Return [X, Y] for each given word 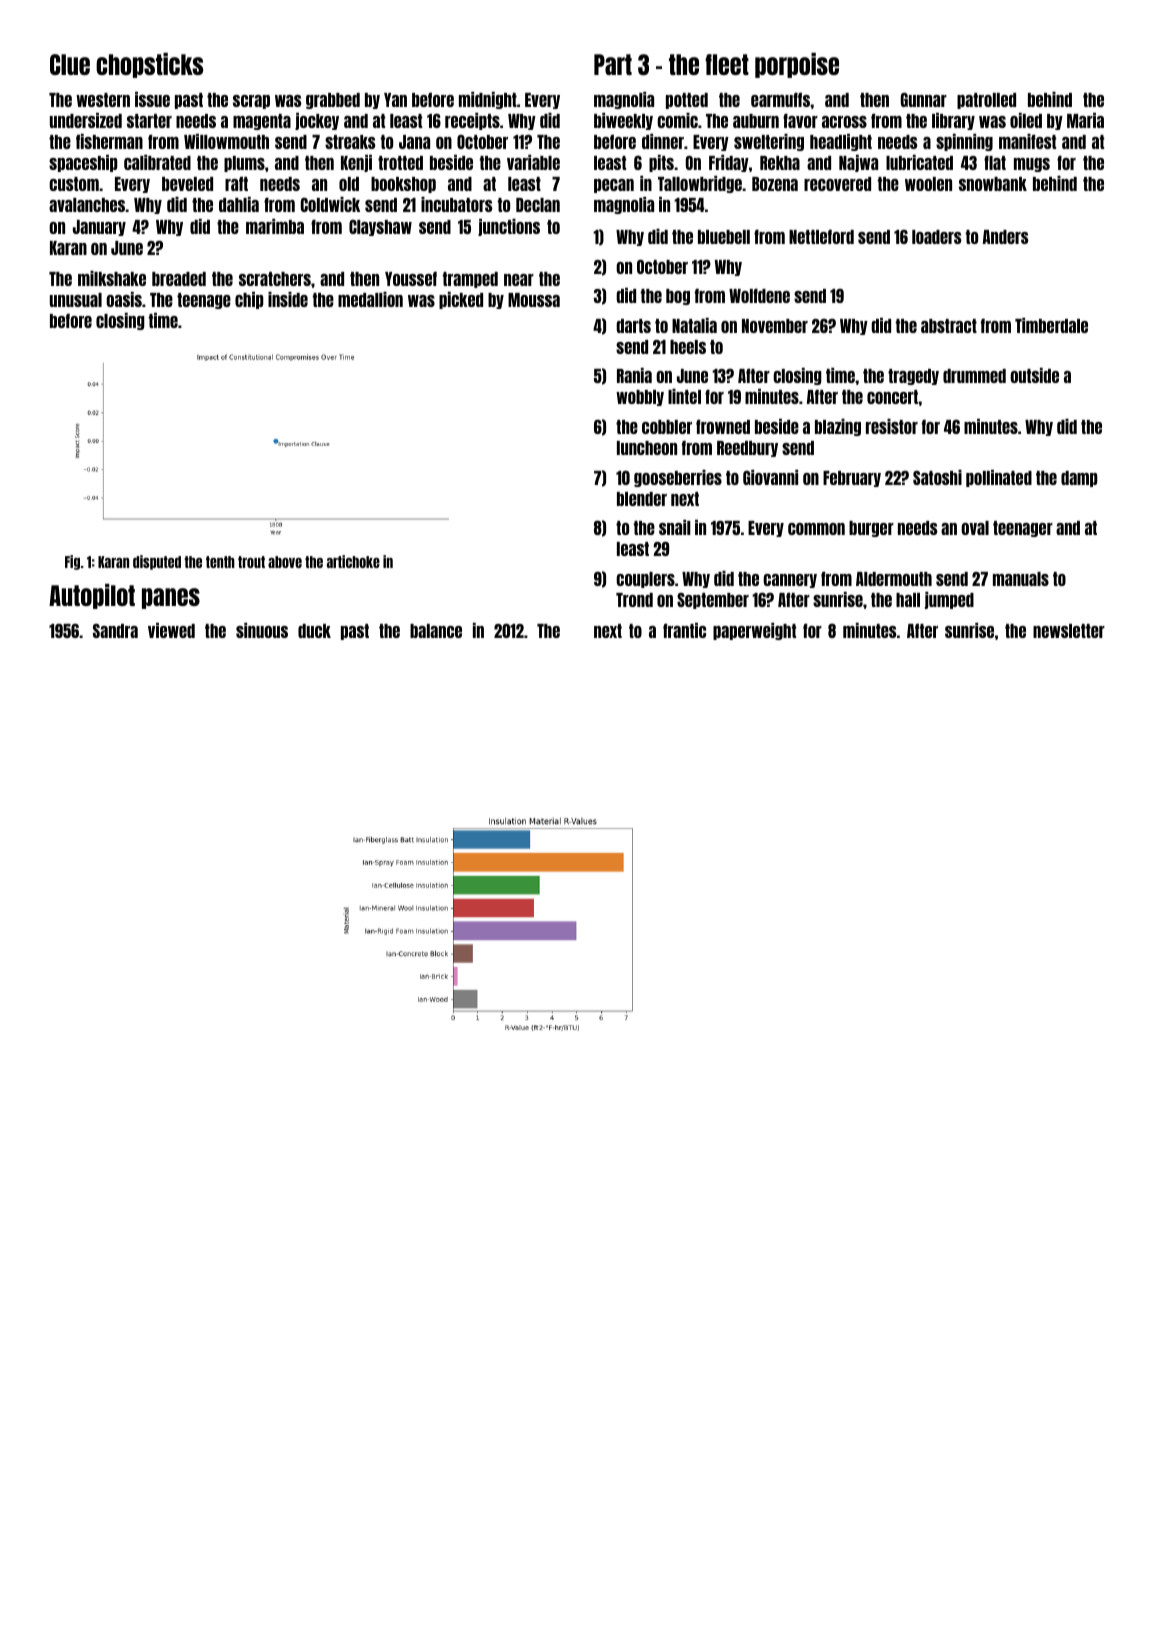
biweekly [623, 121]
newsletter [1069, 631]
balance [436, 631]
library [953, 121]
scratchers [275, 279]
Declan [538, 205]
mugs [1032, 165]
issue [152, 99]
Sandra [115, 630]
